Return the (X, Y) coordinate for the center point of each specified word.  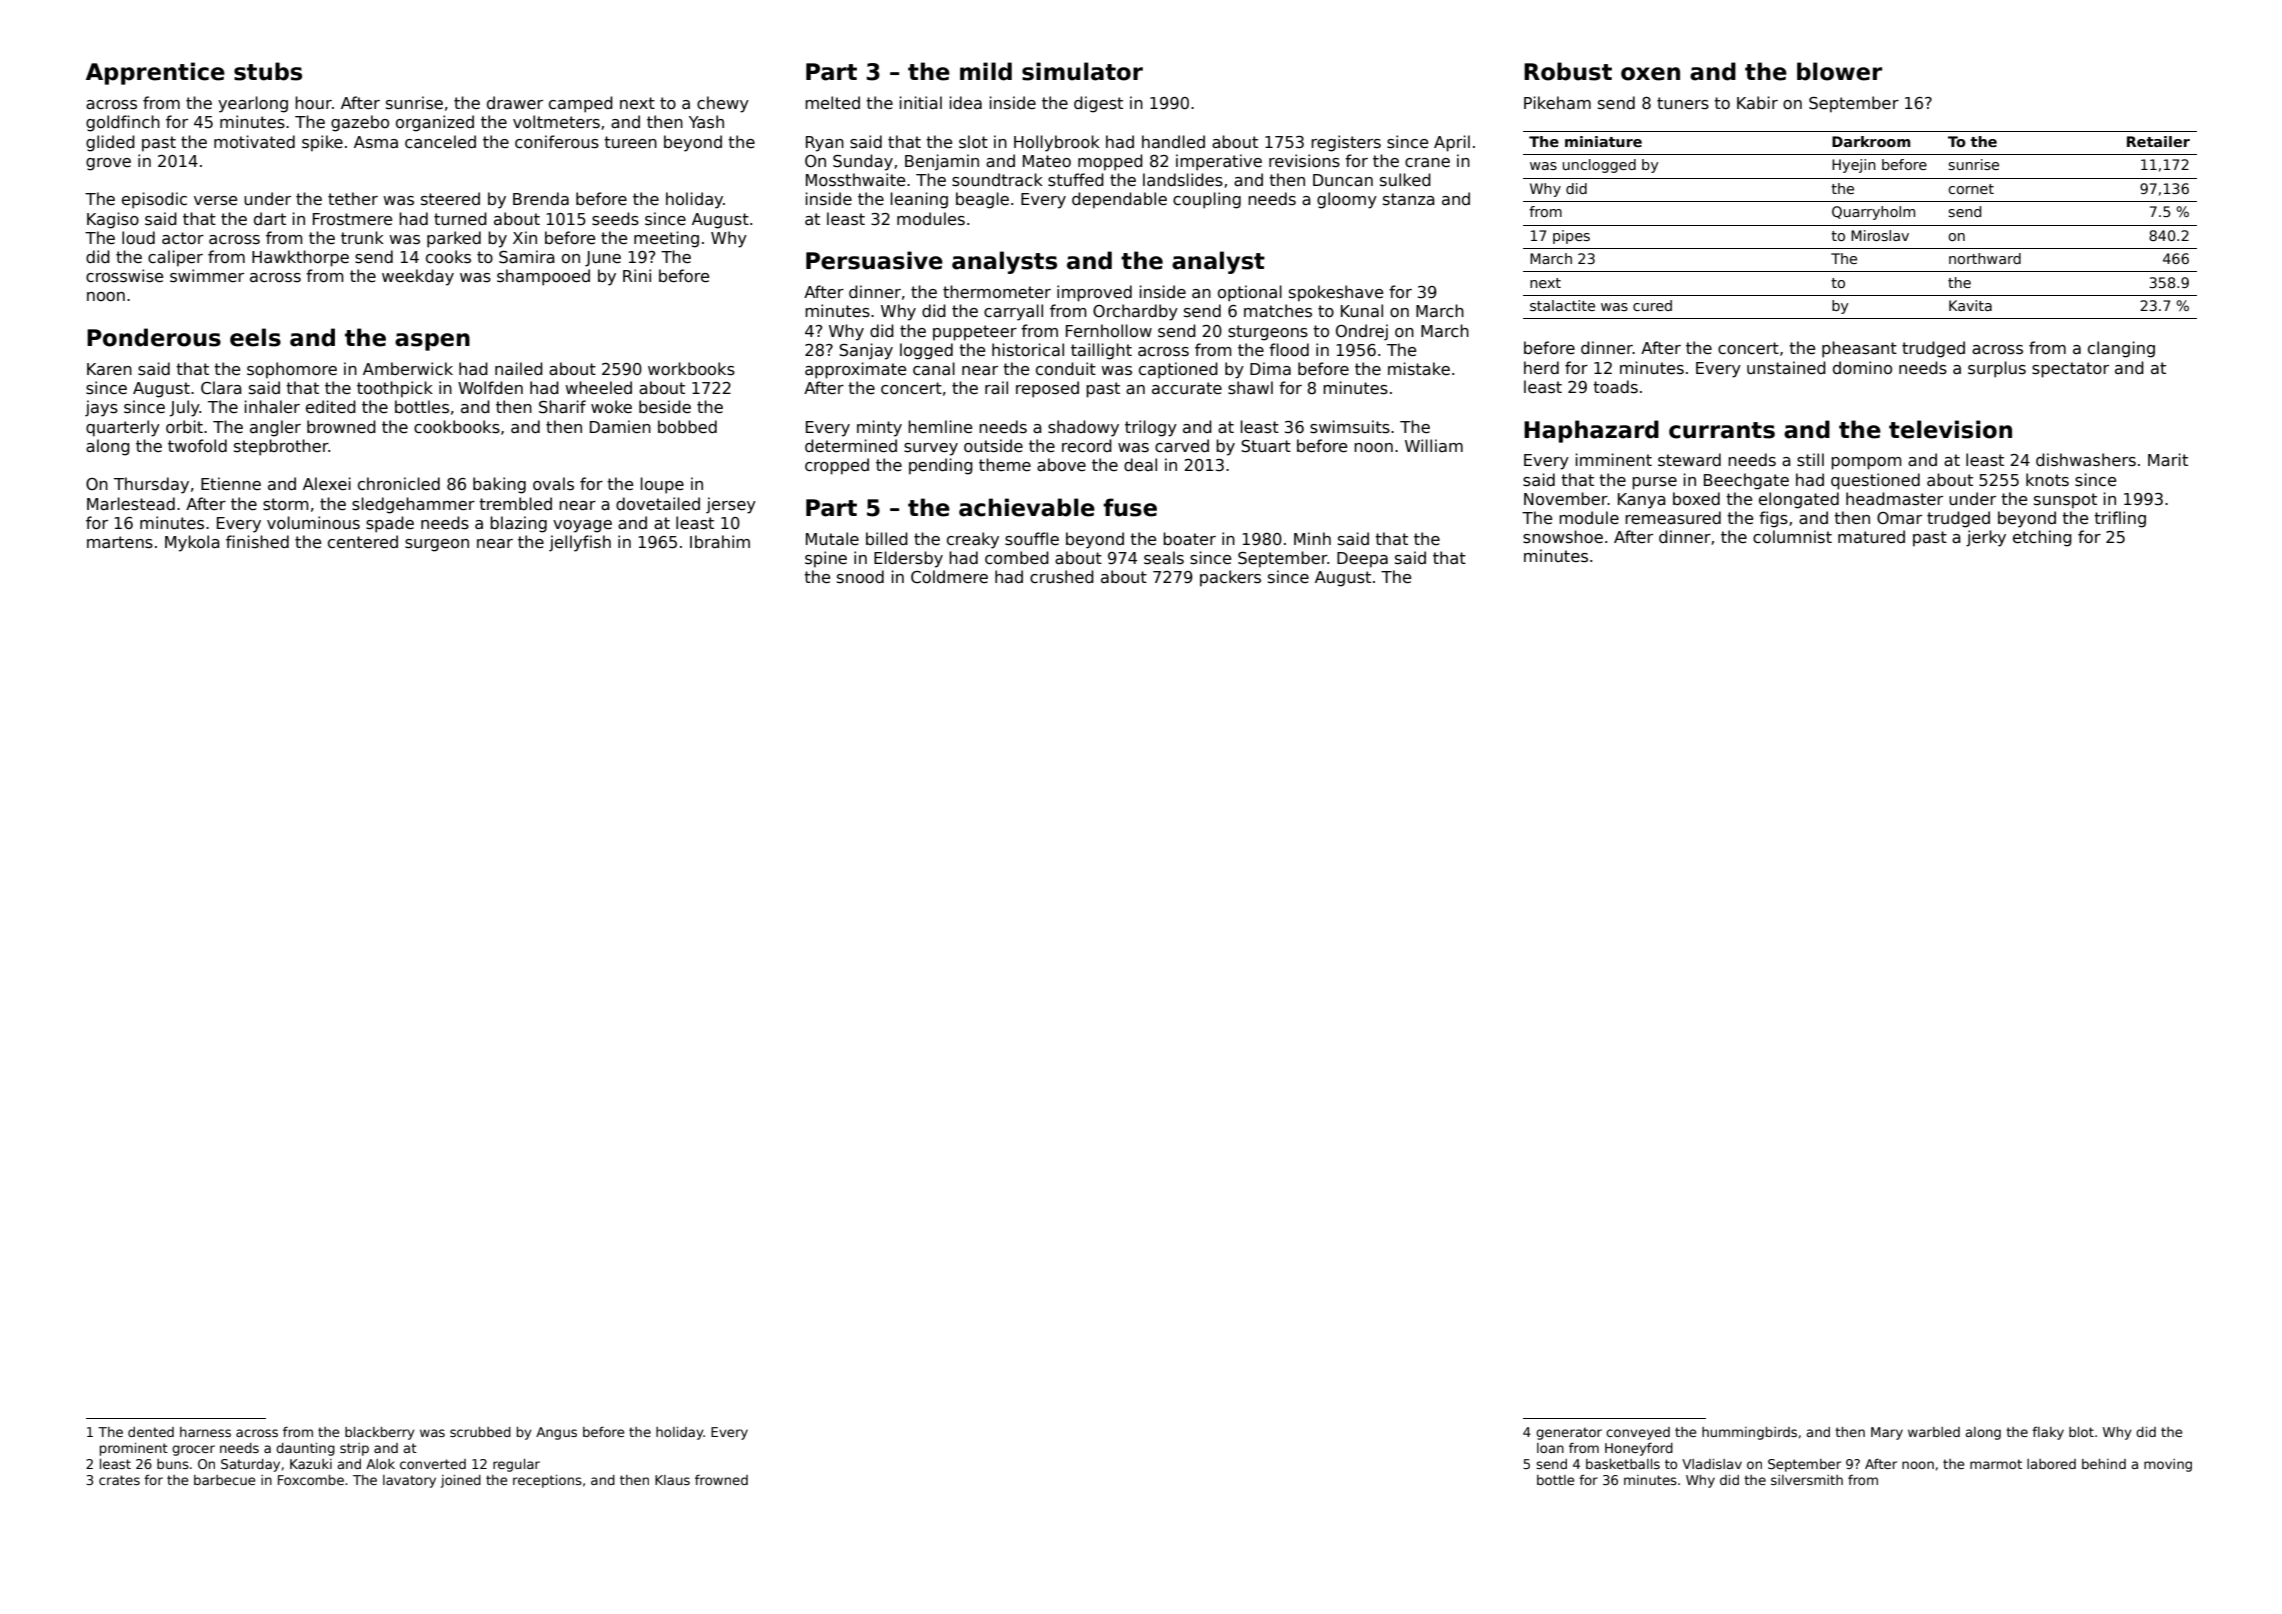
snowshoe (1563, 537)
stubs (268, 71)
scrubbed (480, 1432)
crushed (1062, 577)
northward (1985, 258)
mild (986, 71)
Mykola (192, 543)
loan (1550, 1448)
